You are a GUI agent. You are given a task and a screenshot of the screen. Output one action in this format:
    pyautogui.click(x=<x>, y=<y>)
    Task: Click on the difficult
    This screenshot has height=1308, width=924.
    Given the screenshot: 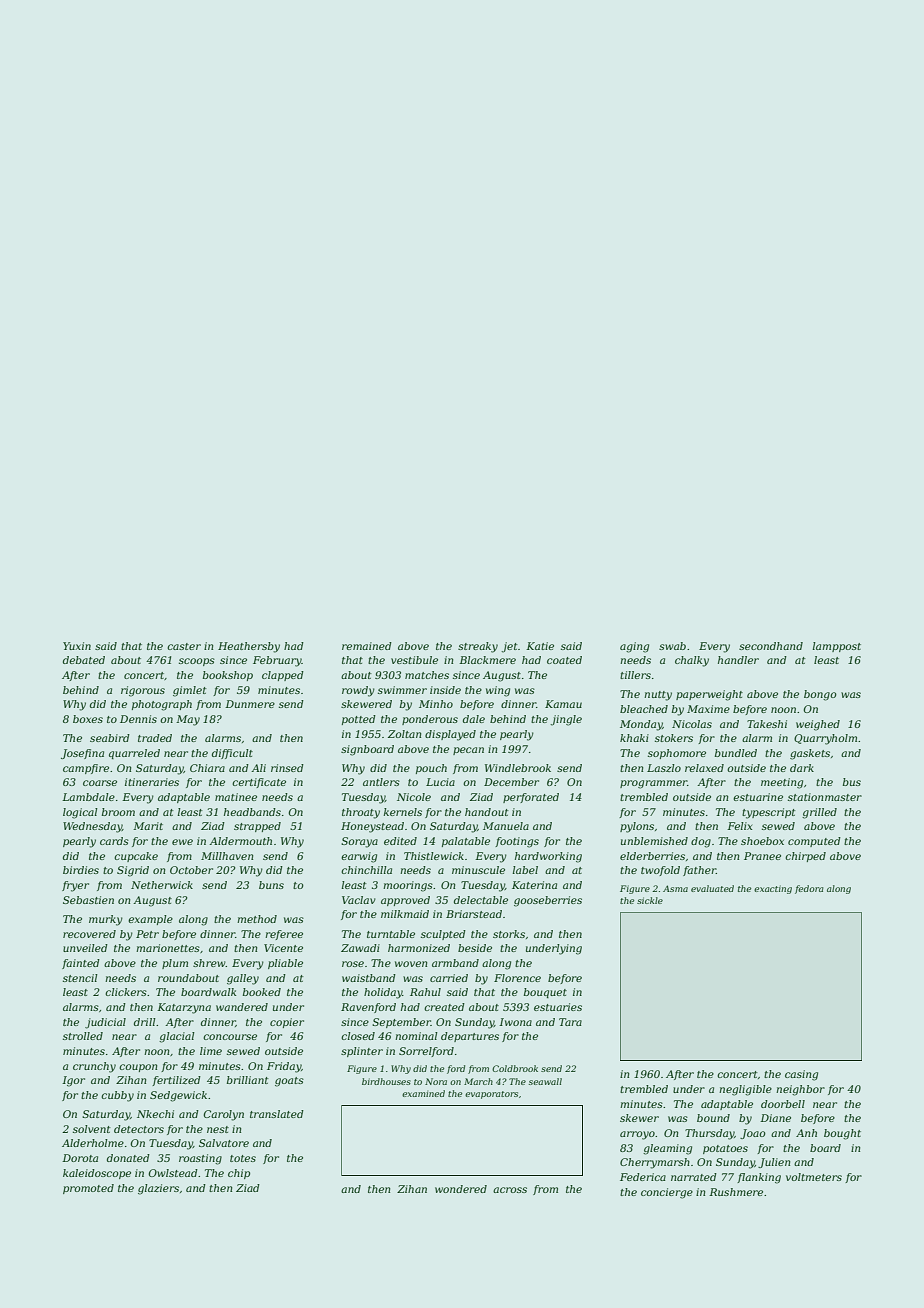 What is the action you would take?
    pyautogui.click(x=232, y=754)
